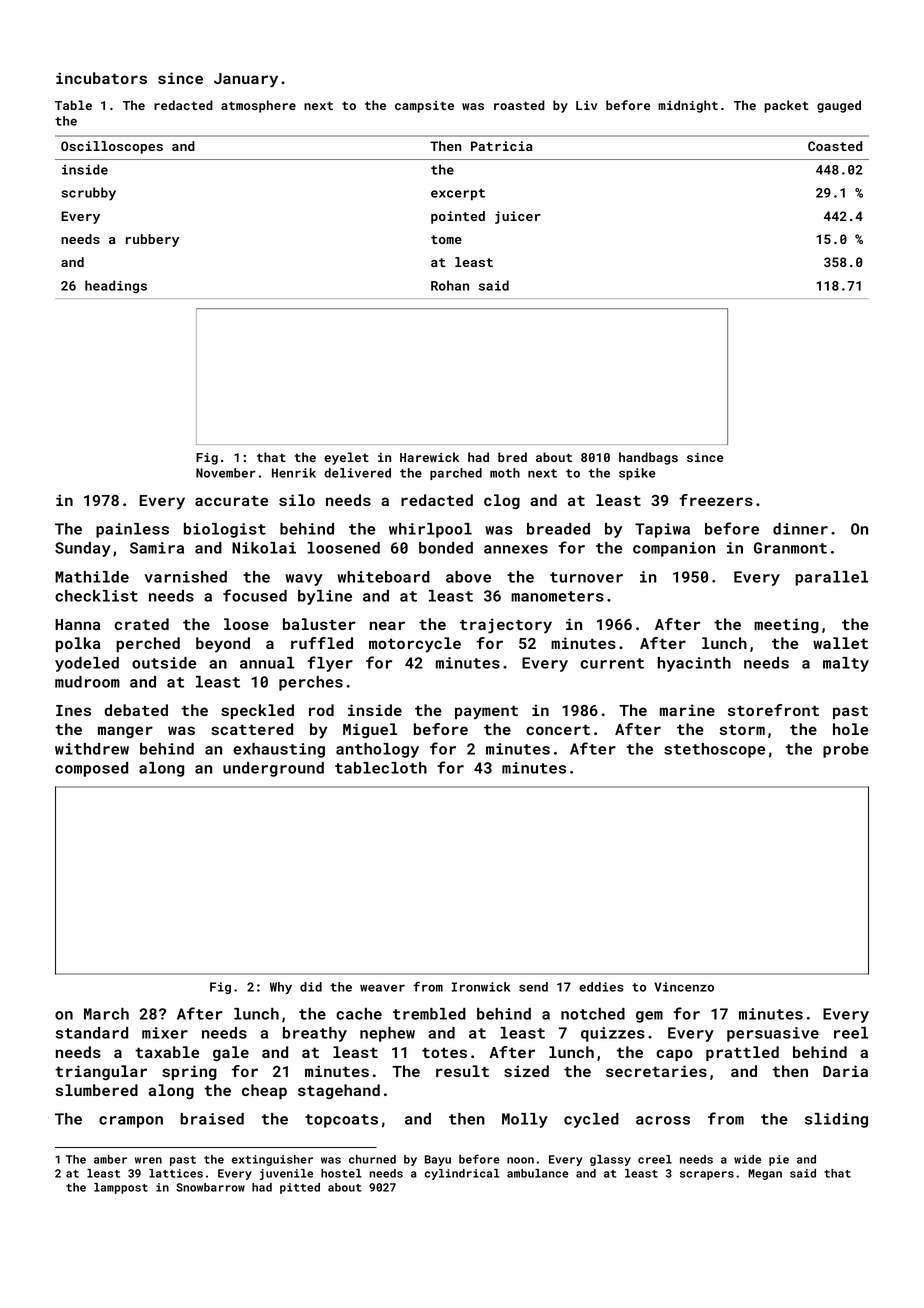 This screenshot has height=1308, width=924. Describe the element at coordinates (831, 578) in the screenshot. I see `parallel` at that location.
